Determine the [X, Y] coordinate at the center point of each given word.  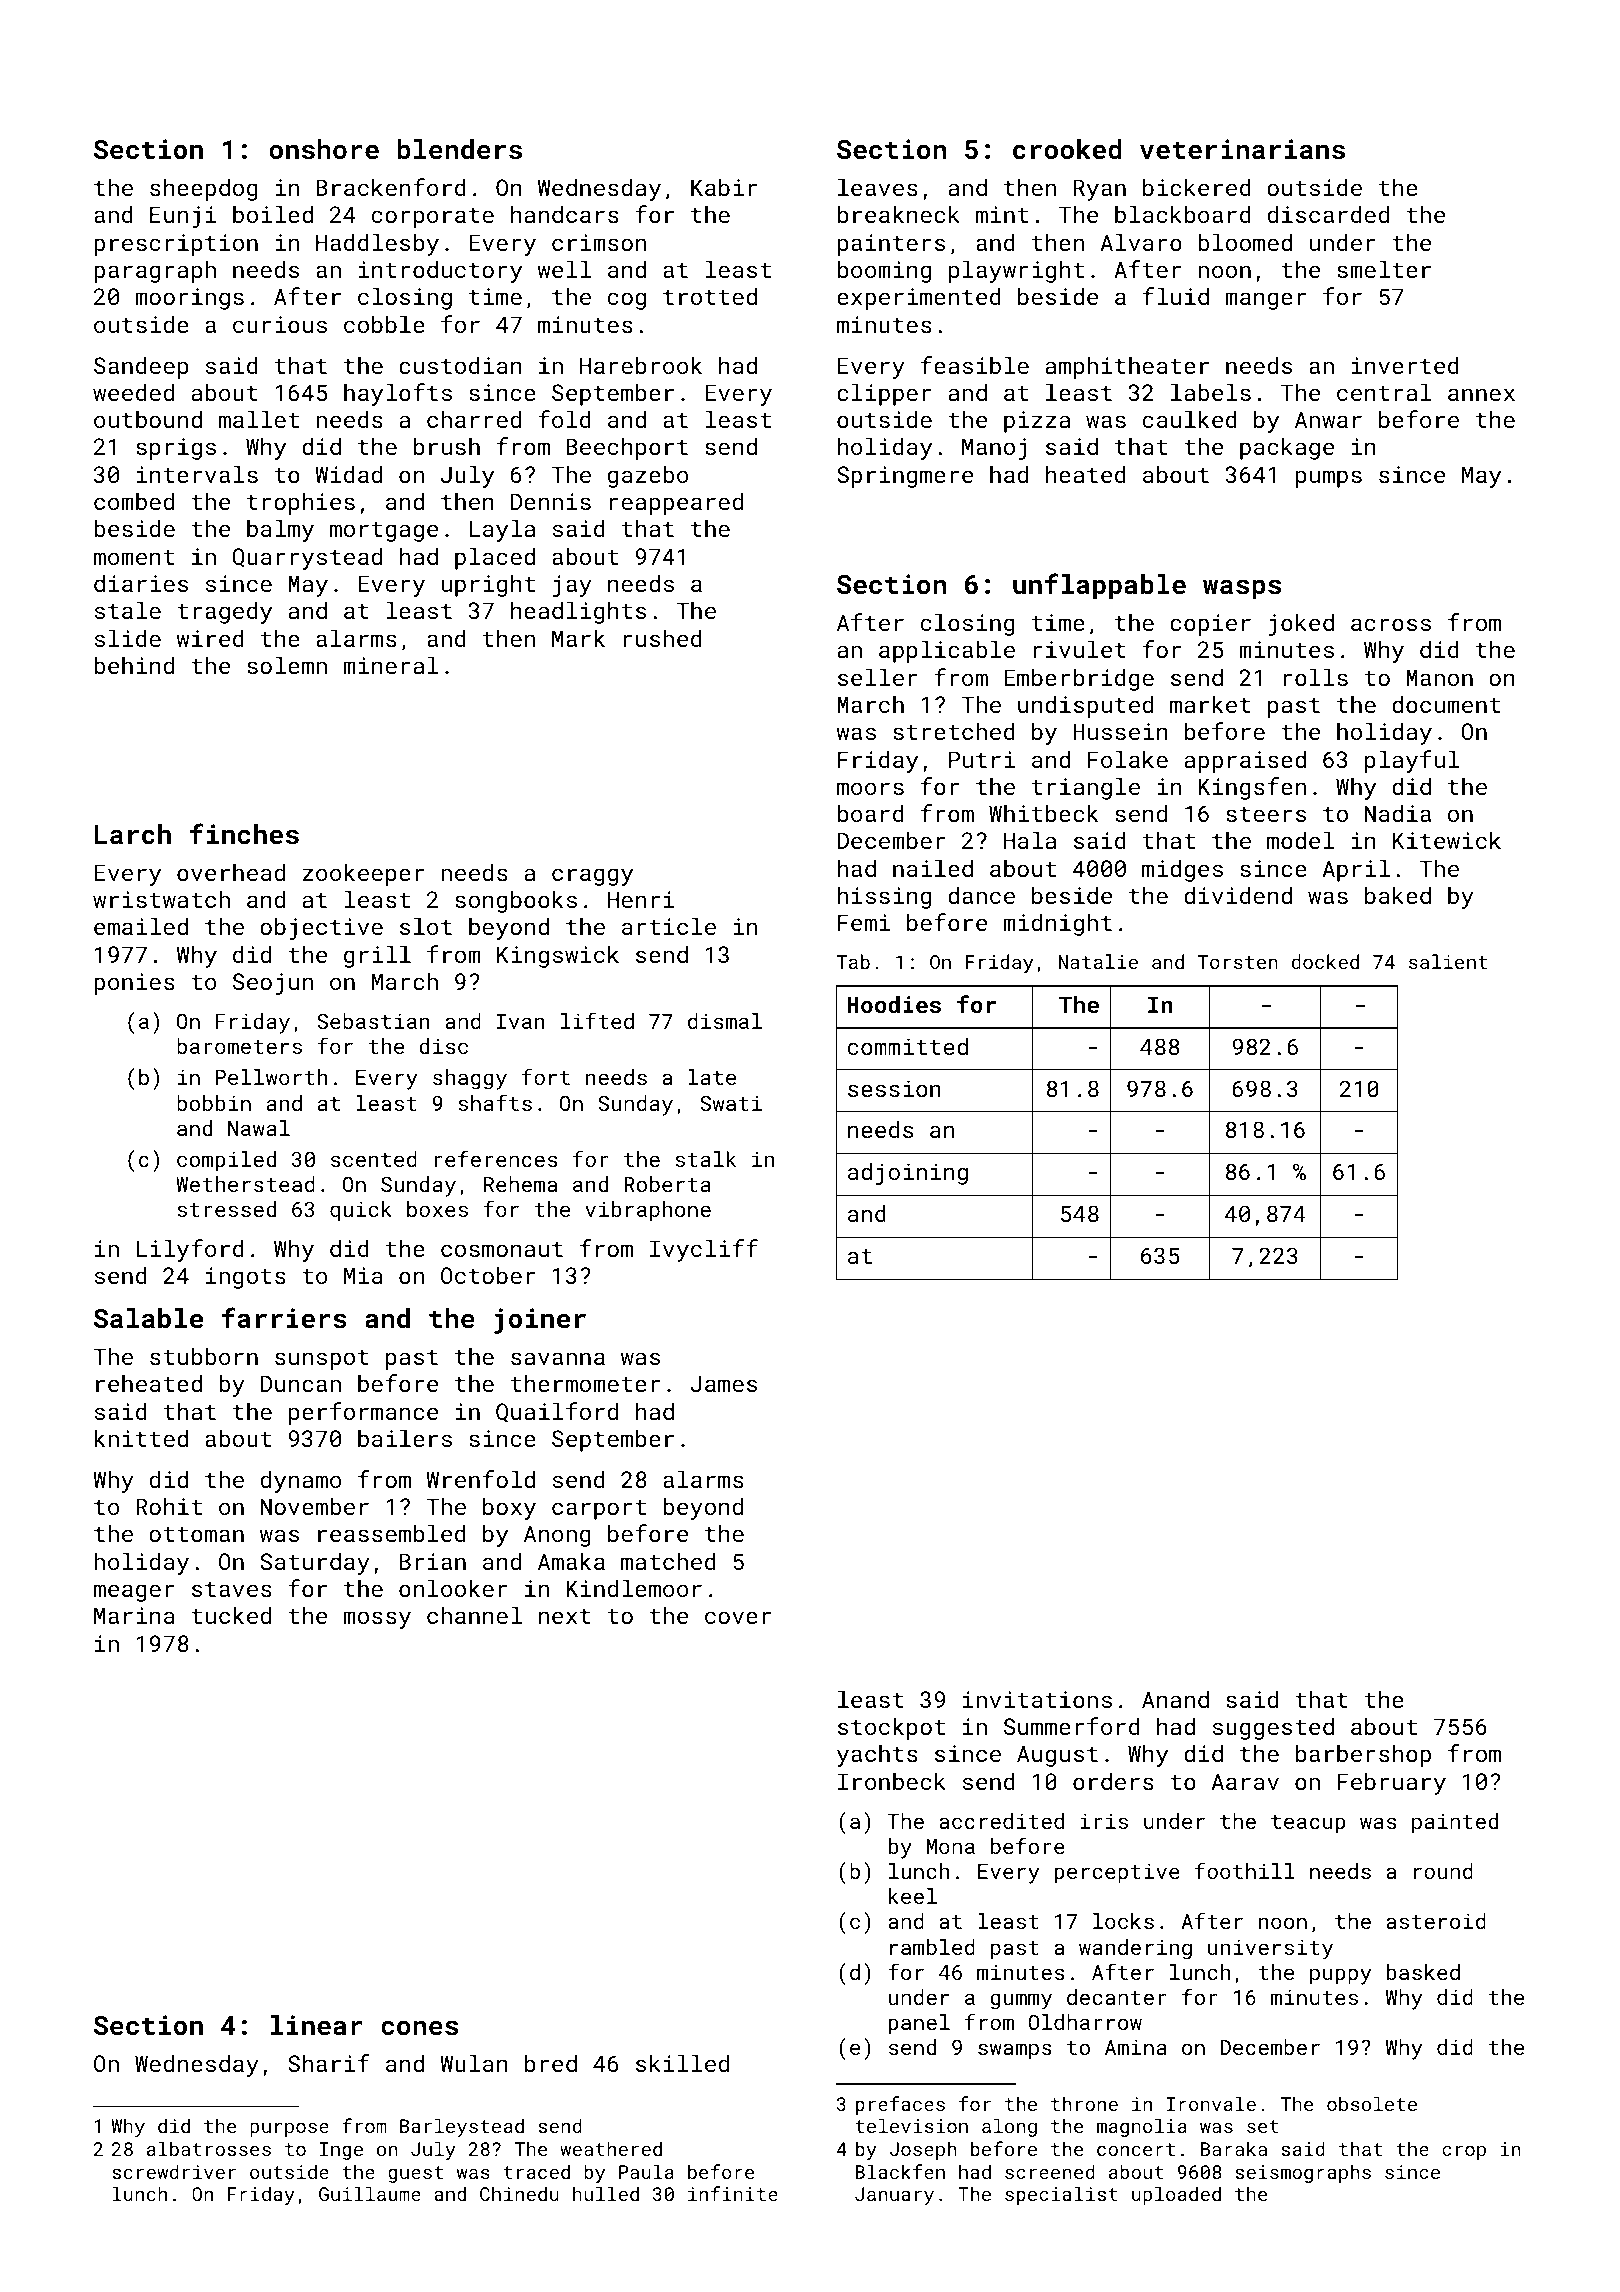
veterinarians [1242, 149]
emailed [141, 926]
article [669, 926]
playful [1412, 761]
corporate [433, 218]
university [1270, 1949]
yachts [877, 1755]
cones [419, 2028]
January [894, 2196]
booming [884, 271]
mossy [377, 1620]
